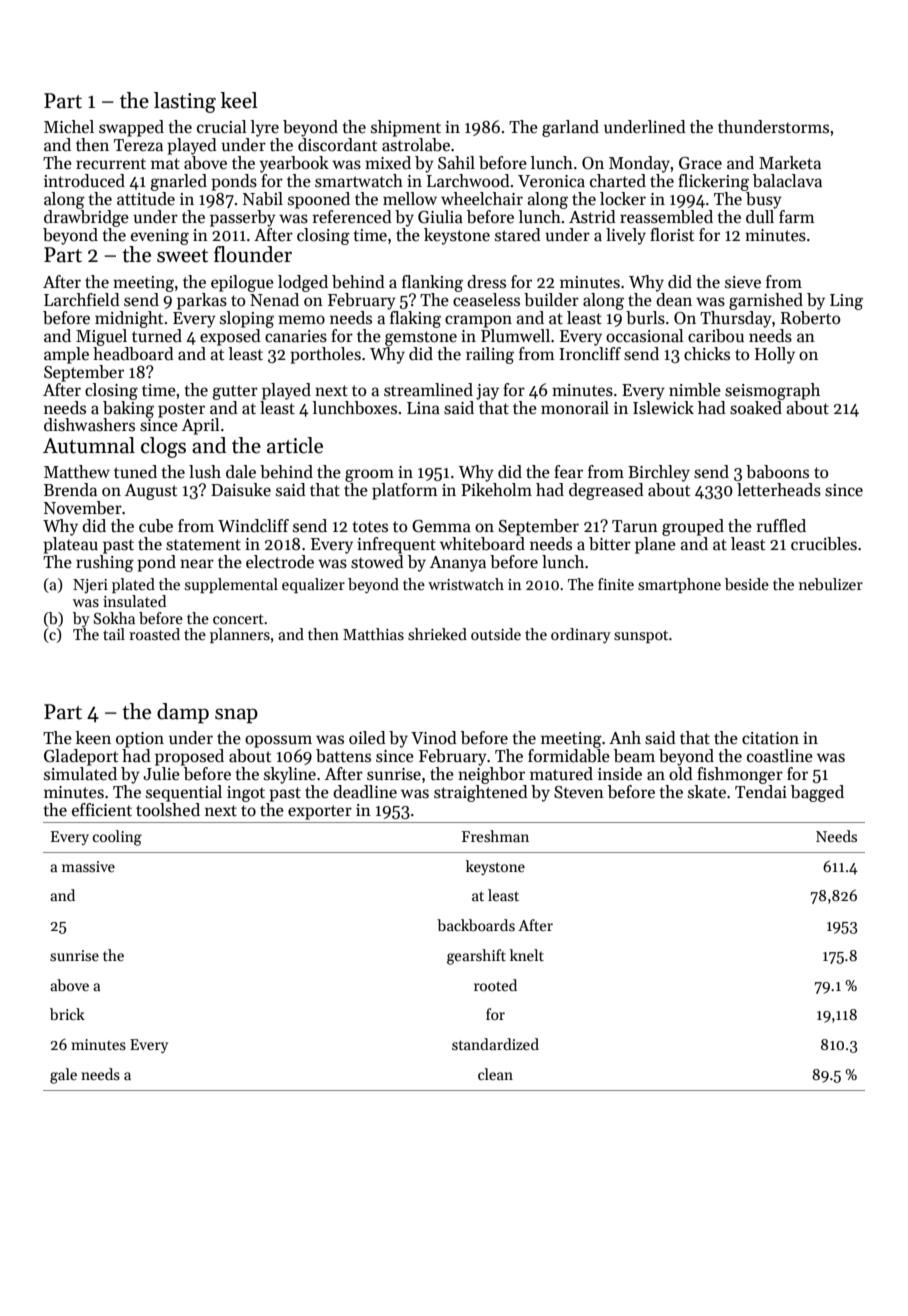 The image size is (908, 1316). Describe the element at coordinates (88, 866) in the screenshot. I see `massive` at that location.
